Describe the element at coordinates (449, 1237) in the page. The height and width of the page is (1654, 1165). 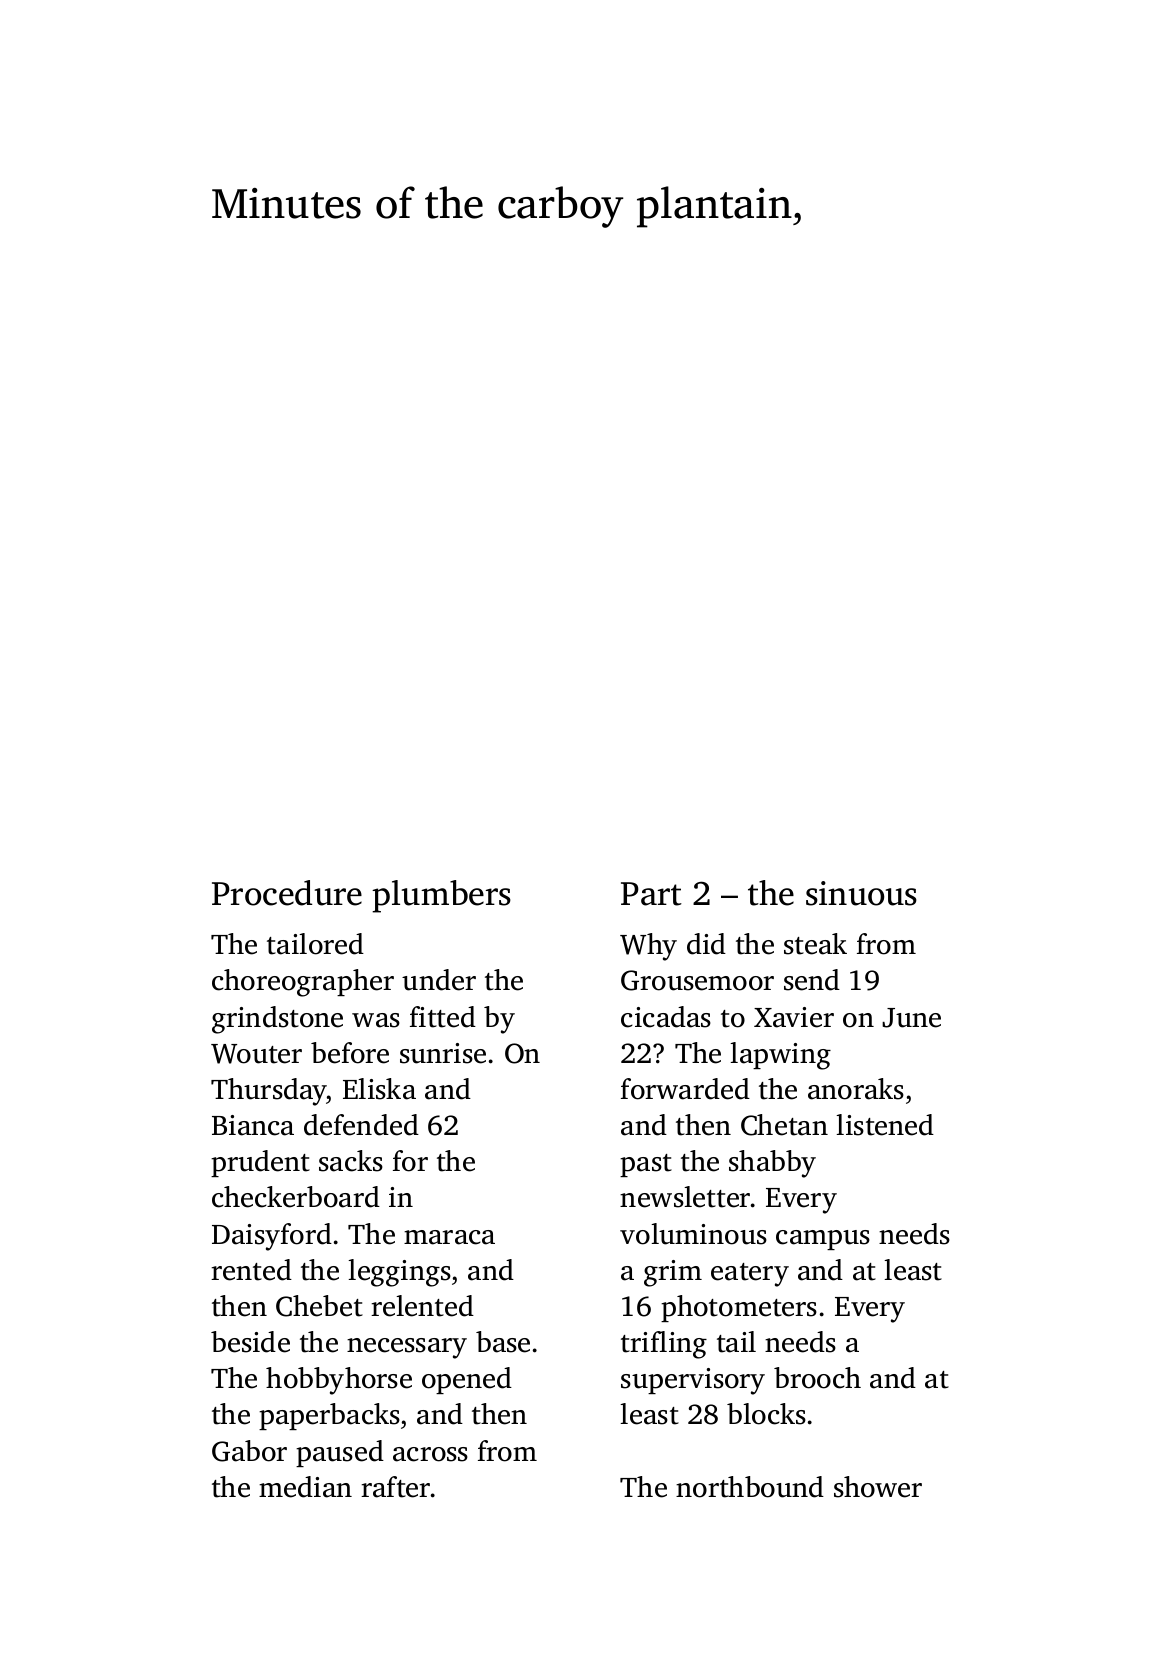
I see `maraca` at that location.
